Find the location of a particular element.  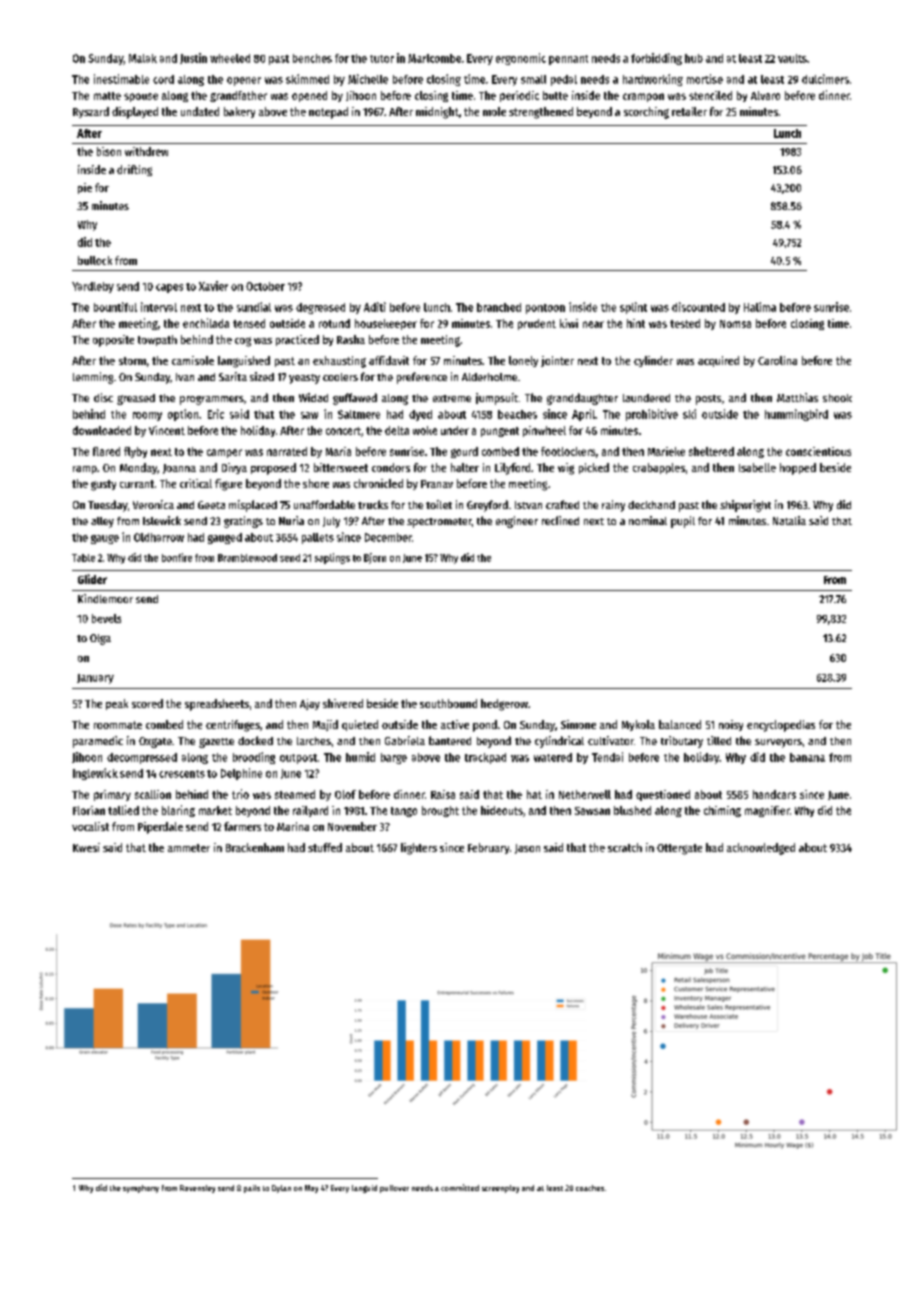

Lilyford is located at coordinates (512, 469).
